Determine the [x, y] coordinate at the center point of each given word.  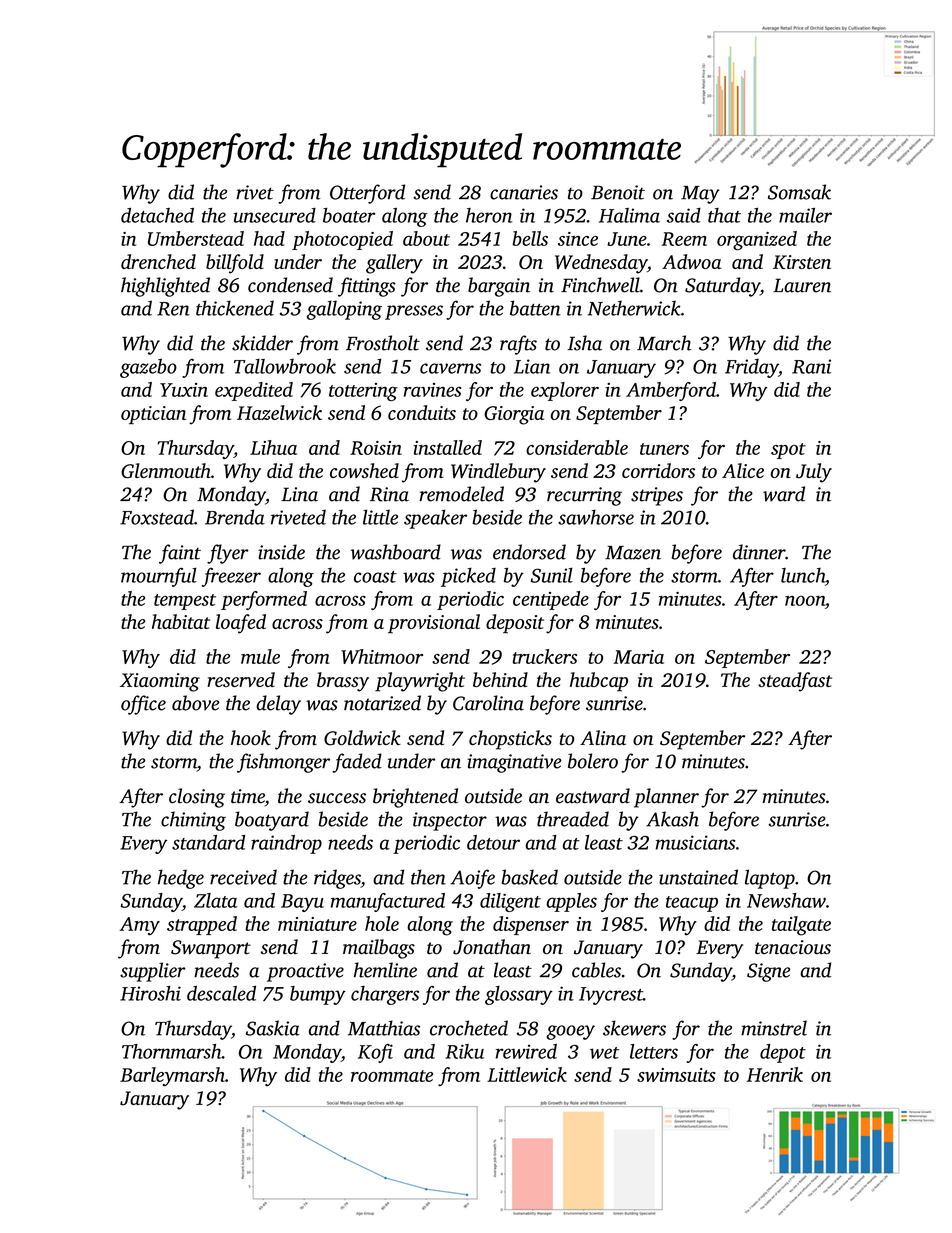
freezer [231, 577]
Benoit [618, 192]
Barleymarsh [172, 1076]
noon [805, 601]
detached [157, 215]
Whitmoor [382, 656]
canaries [524, 192]
